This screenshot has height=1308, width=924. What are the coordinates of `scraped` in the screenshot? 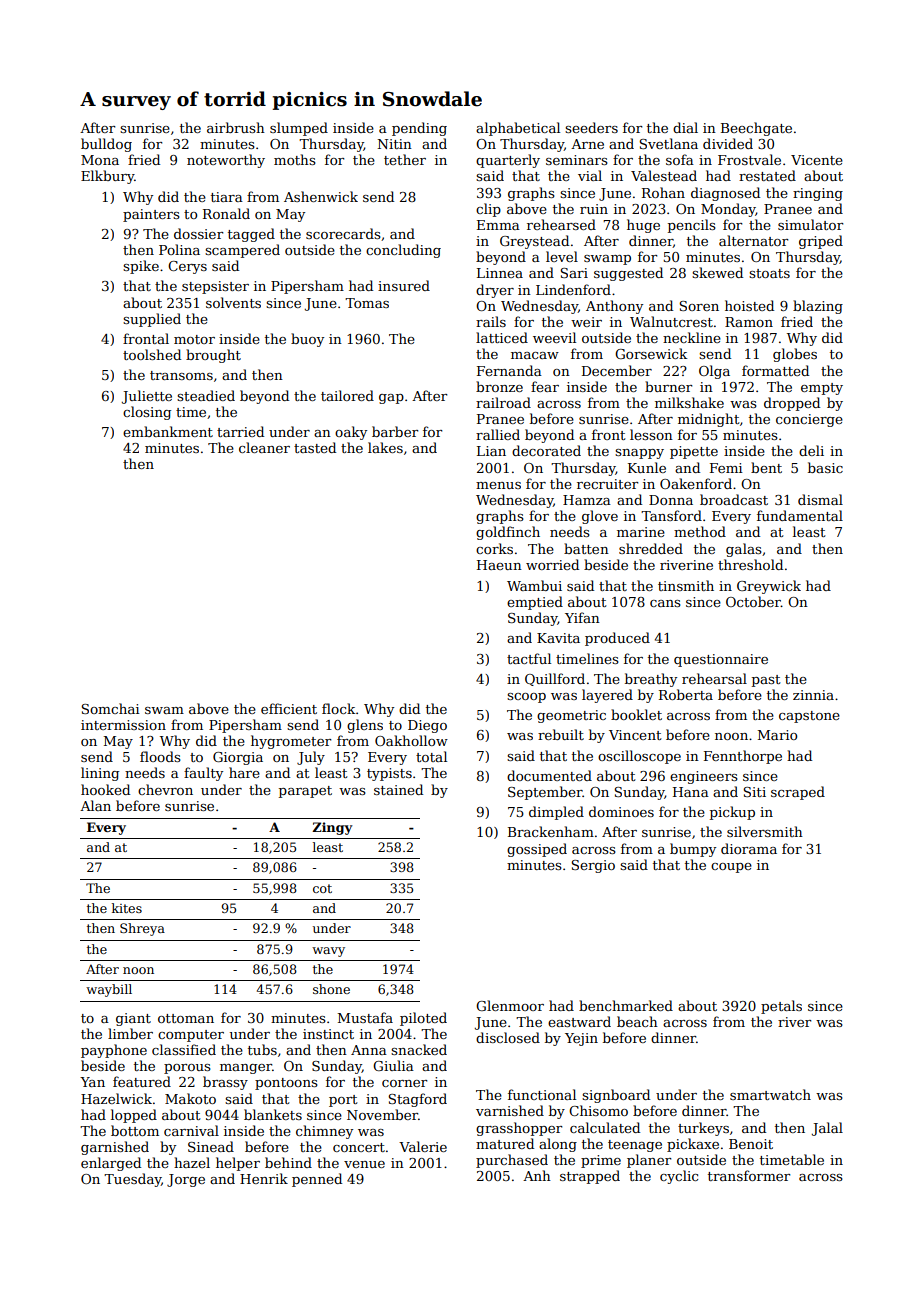 It's located at (798, 793).
